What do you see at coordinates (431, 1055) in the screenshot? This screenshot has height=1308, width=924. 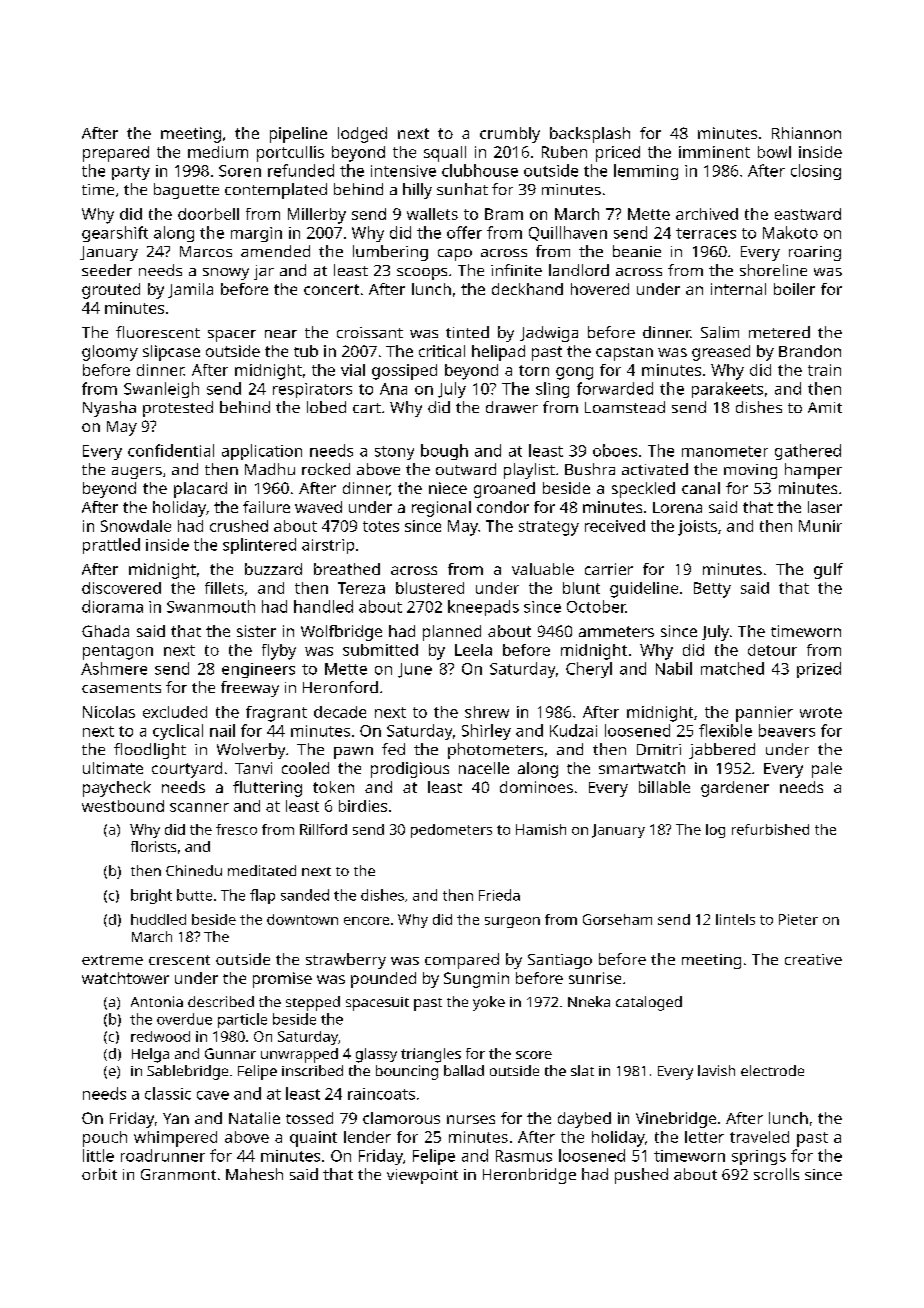 I see `triangles` at bounding box center [431, 1055].
